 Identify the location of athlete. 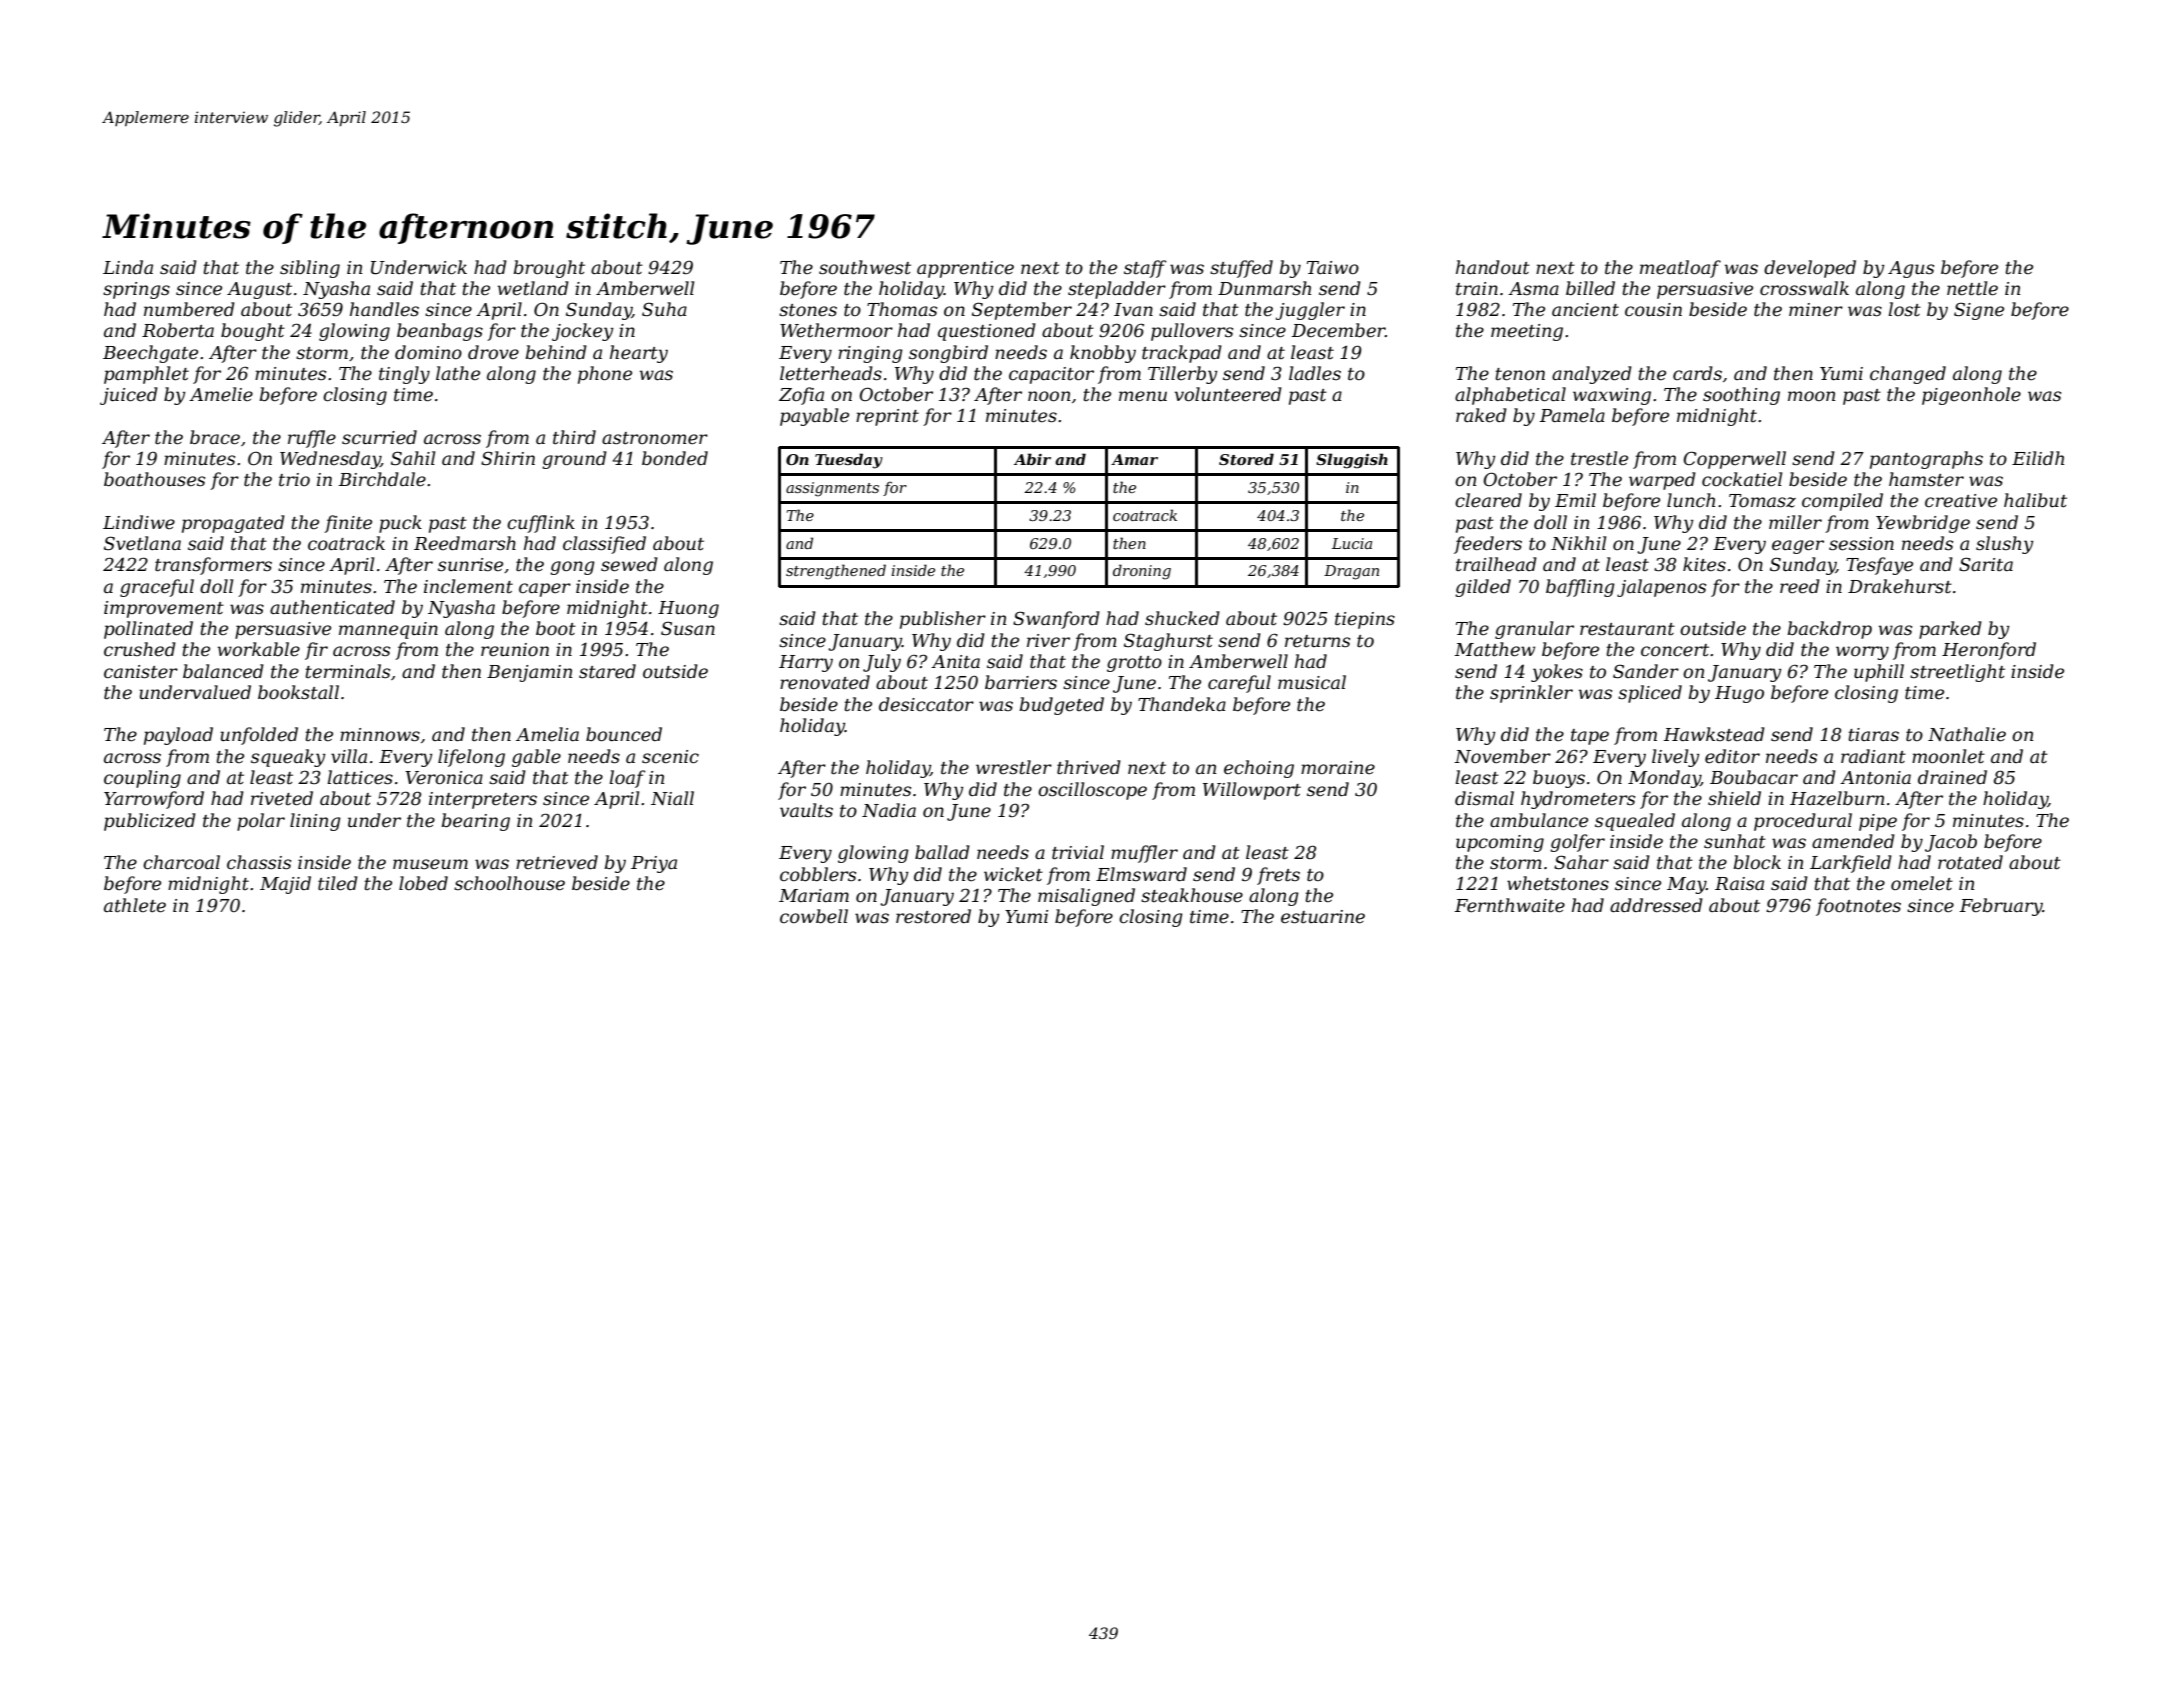
(135, 905).
